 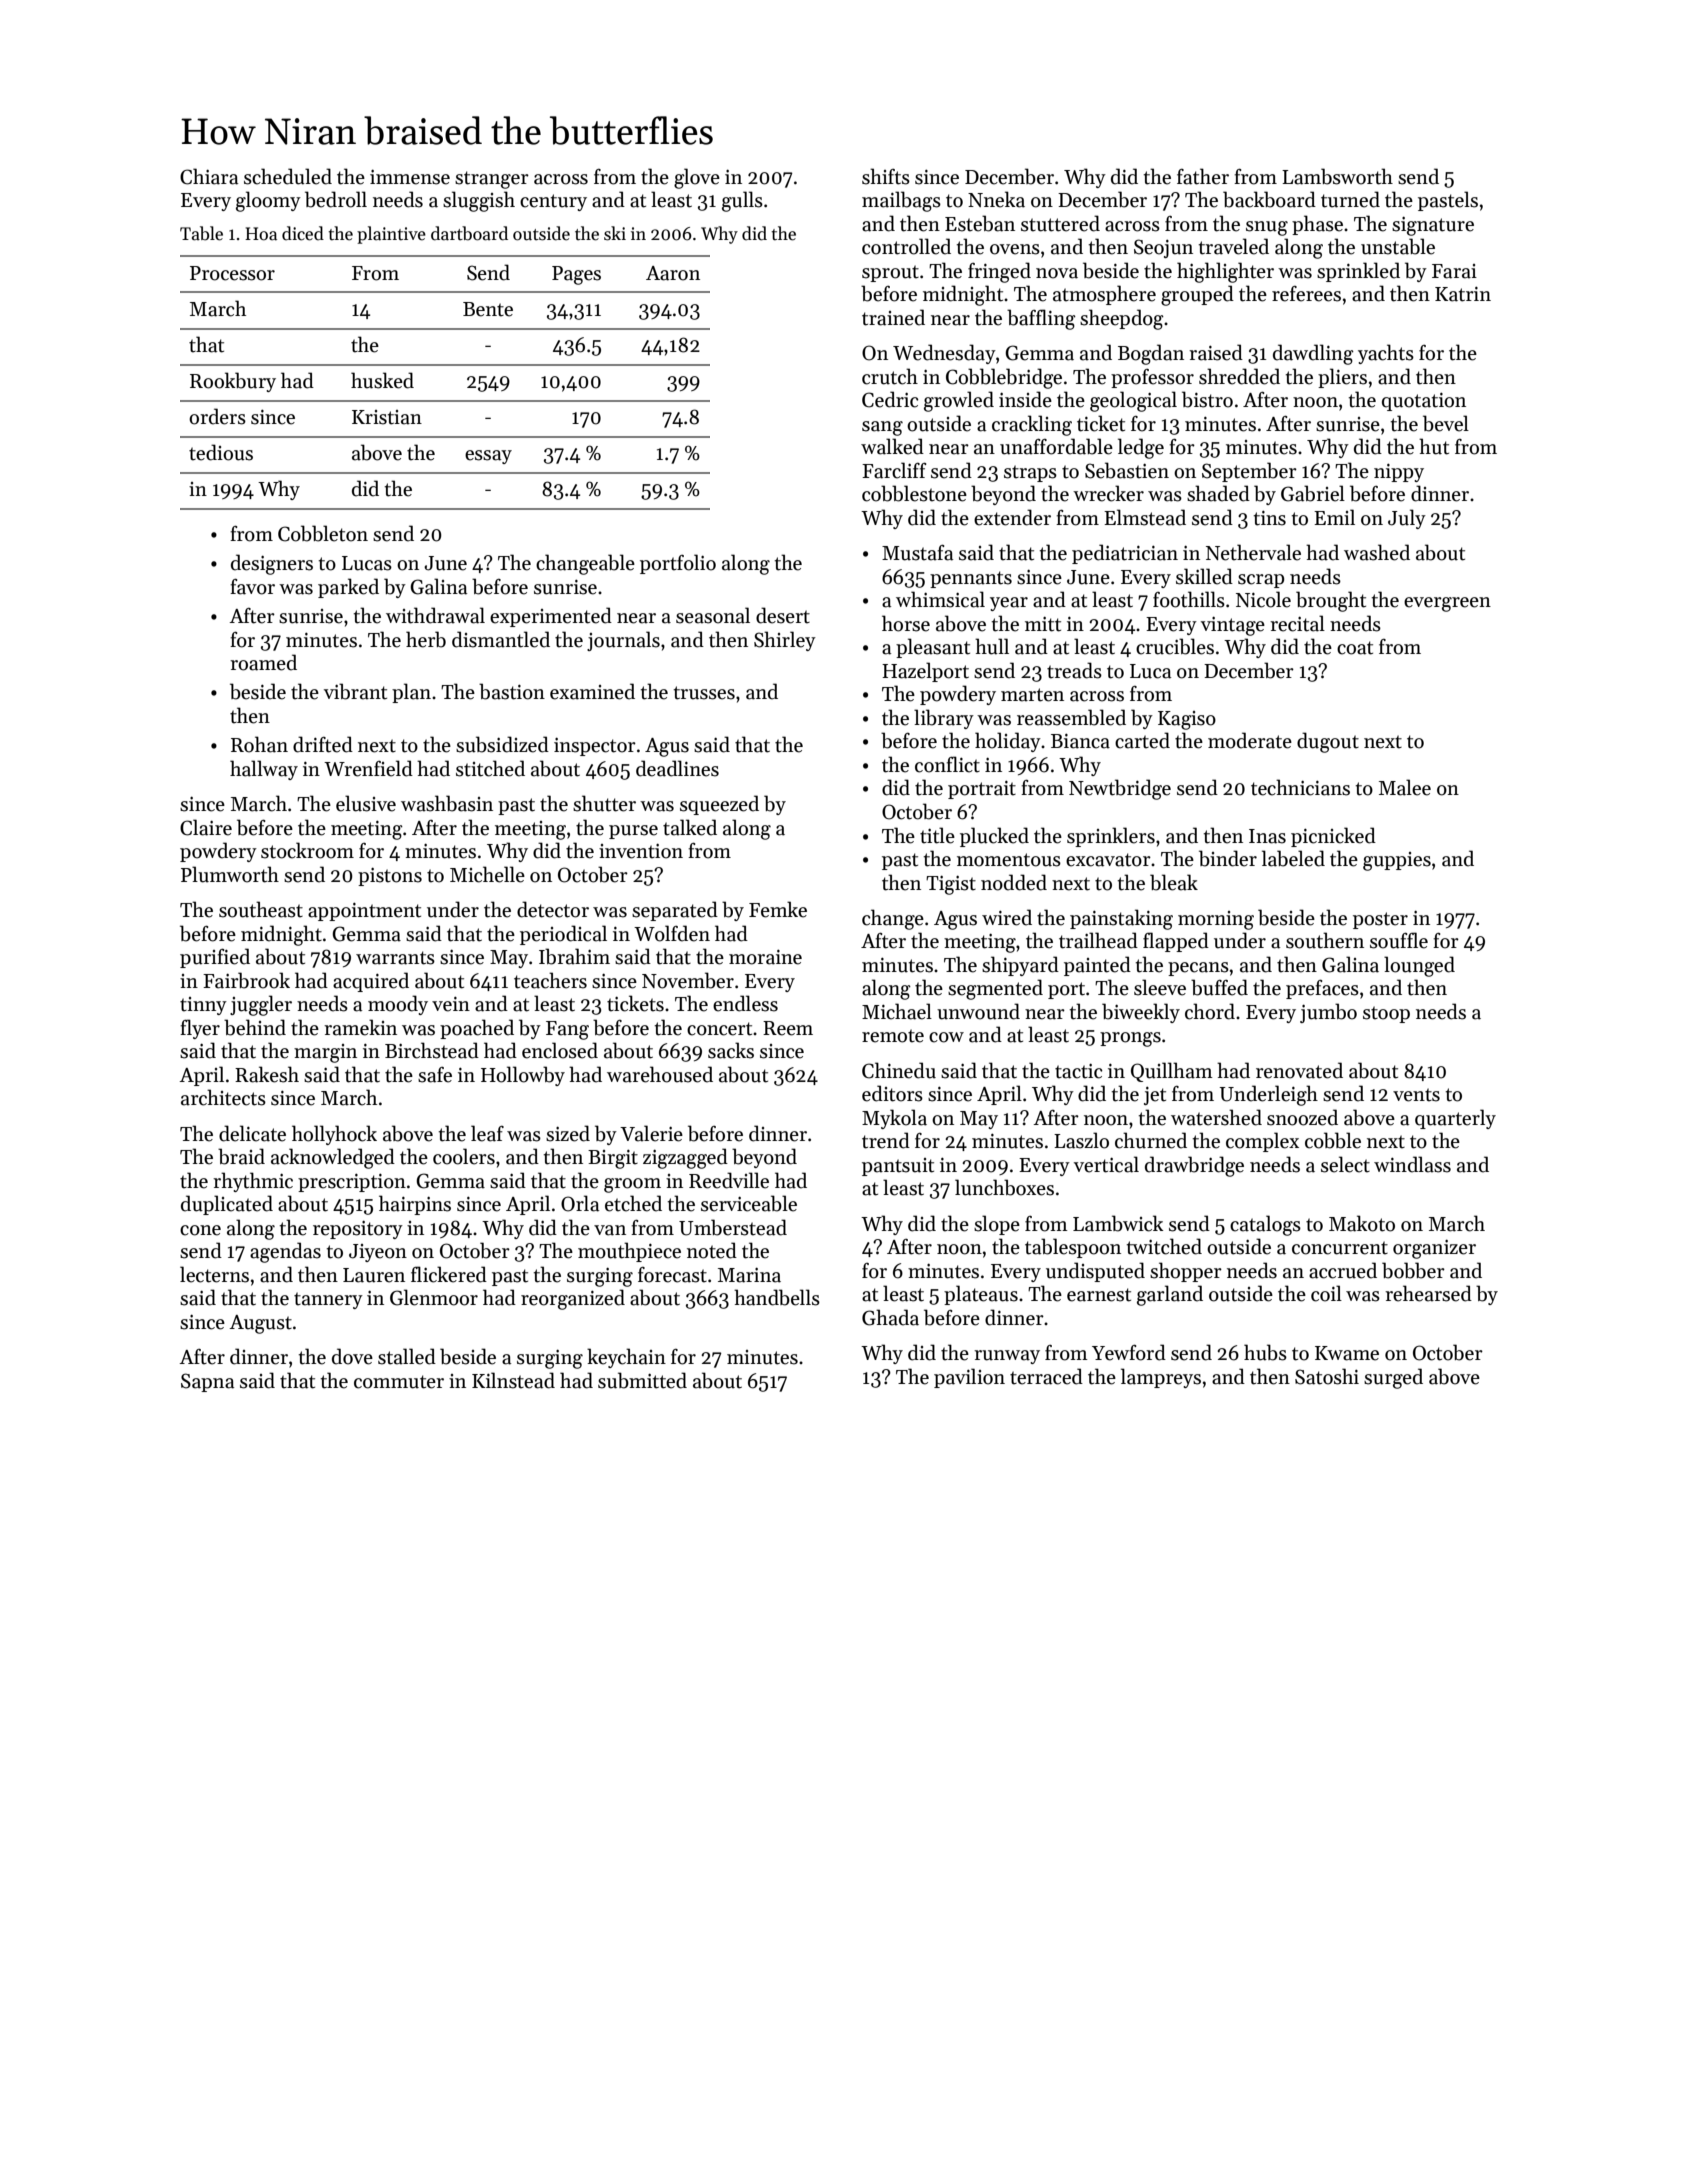 I want to click on glove, so click(x=697, y=178).
